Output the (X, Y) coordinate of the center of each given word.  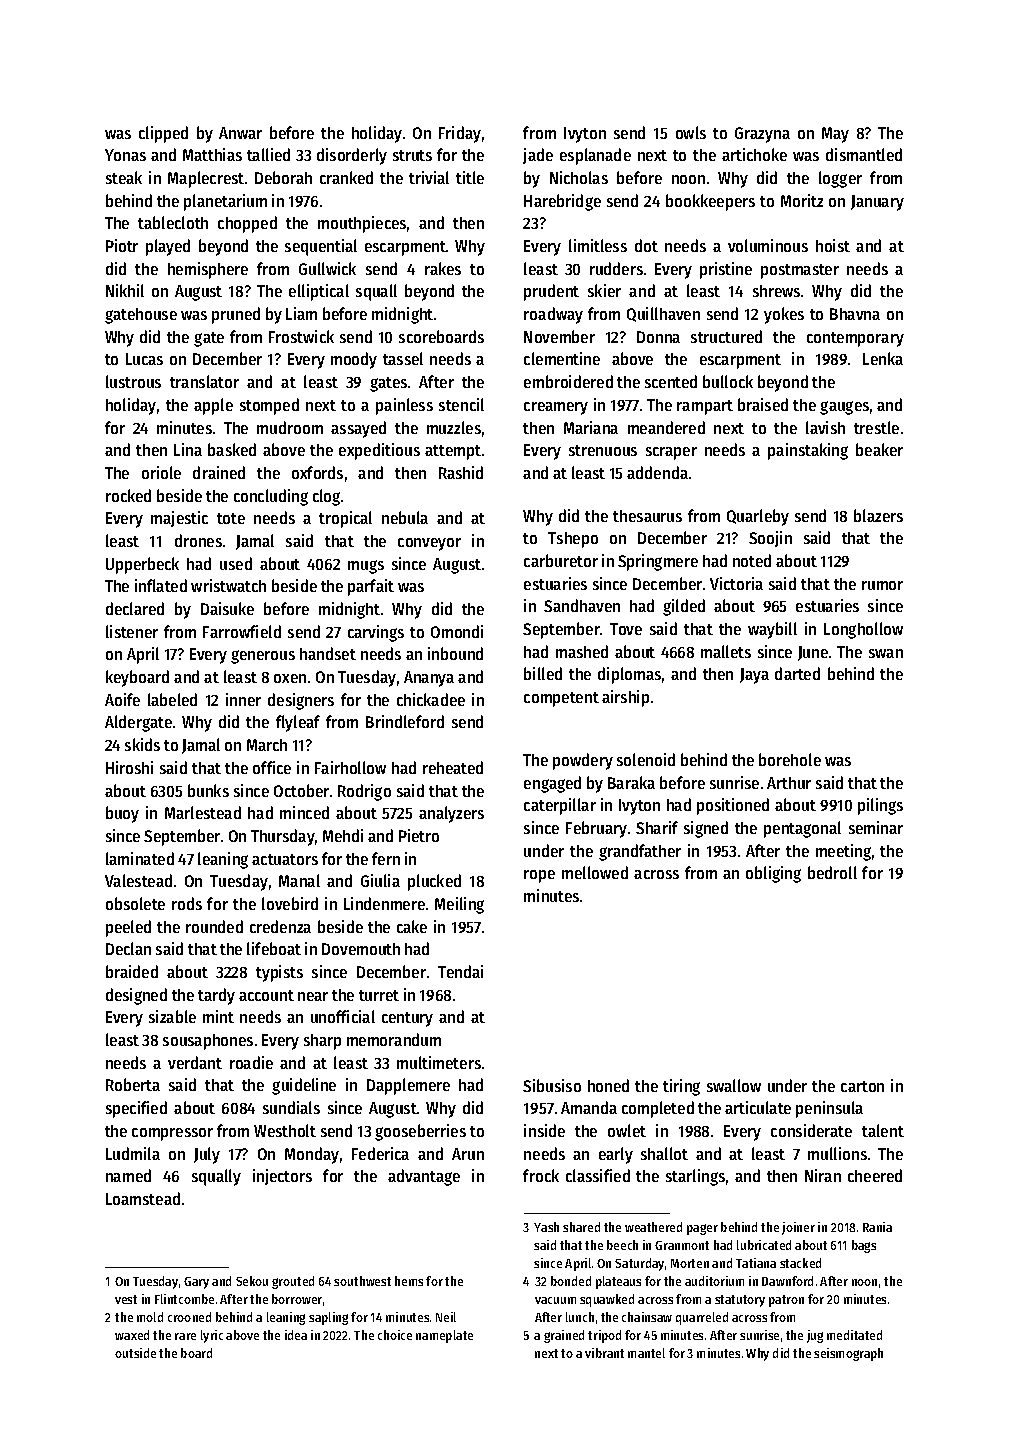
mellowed (595, 872)
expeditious (379, 451)
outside (135, 1353)
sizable (172, 1016)
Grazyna (762, 135)
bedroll (832, 872)
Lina (188, 449)
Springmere (658, 562)
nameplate (444, 1336)
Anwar (240, 133)
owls (691, 132)
